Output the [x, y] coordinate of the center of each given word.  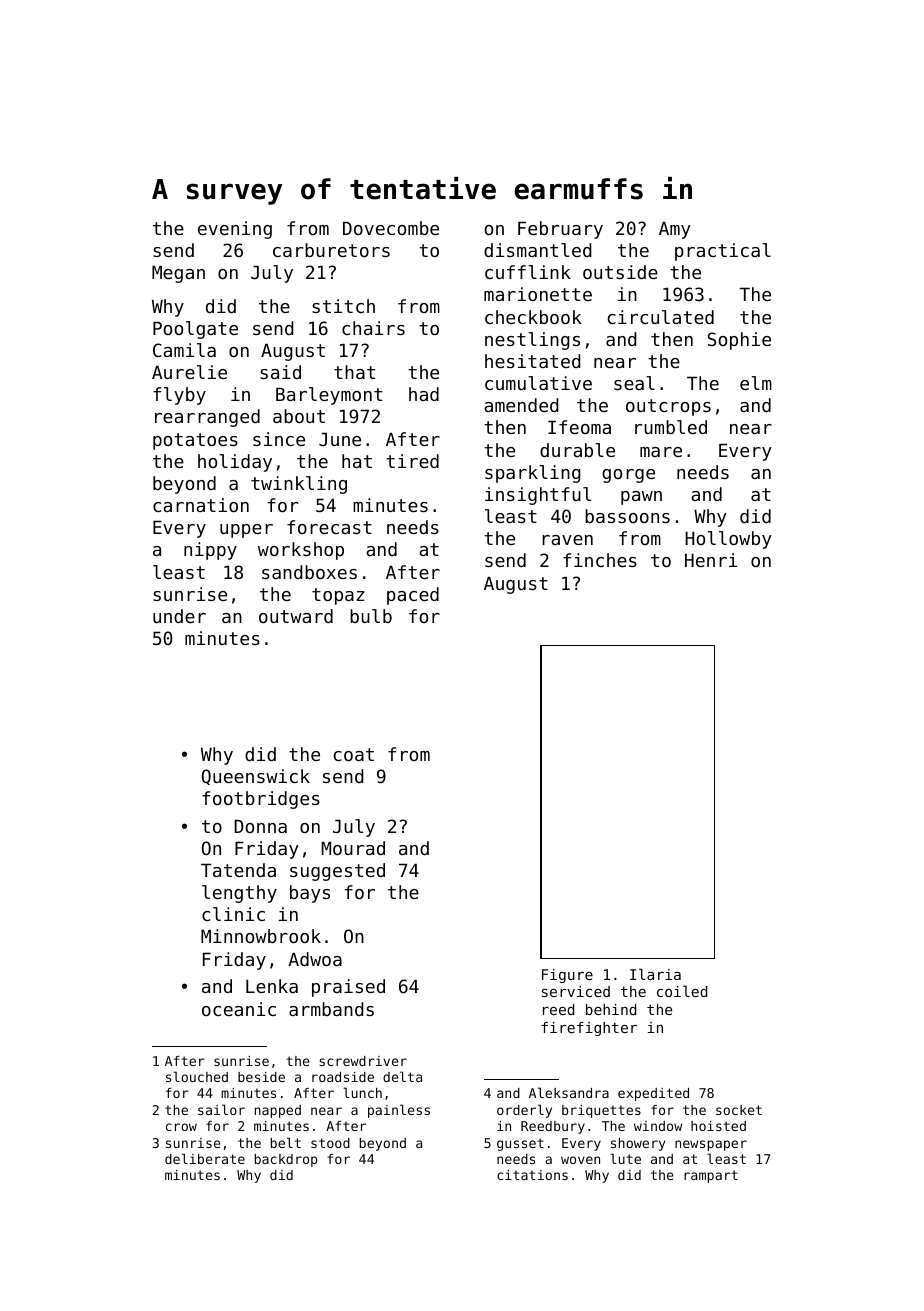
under [179, 616]
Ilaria [655, 974]
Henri [711, 560]
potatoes [195, 441]
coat [354, 754]
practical [723, 252]
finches [600, 560]
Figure [567, 976]
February [560, 230]
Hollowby [728, 540]
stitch [343, 306]
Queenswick [256, 777]
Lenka [272, 986]
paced [413, 596]
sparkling [533, 474]
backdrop [286, 1160]
